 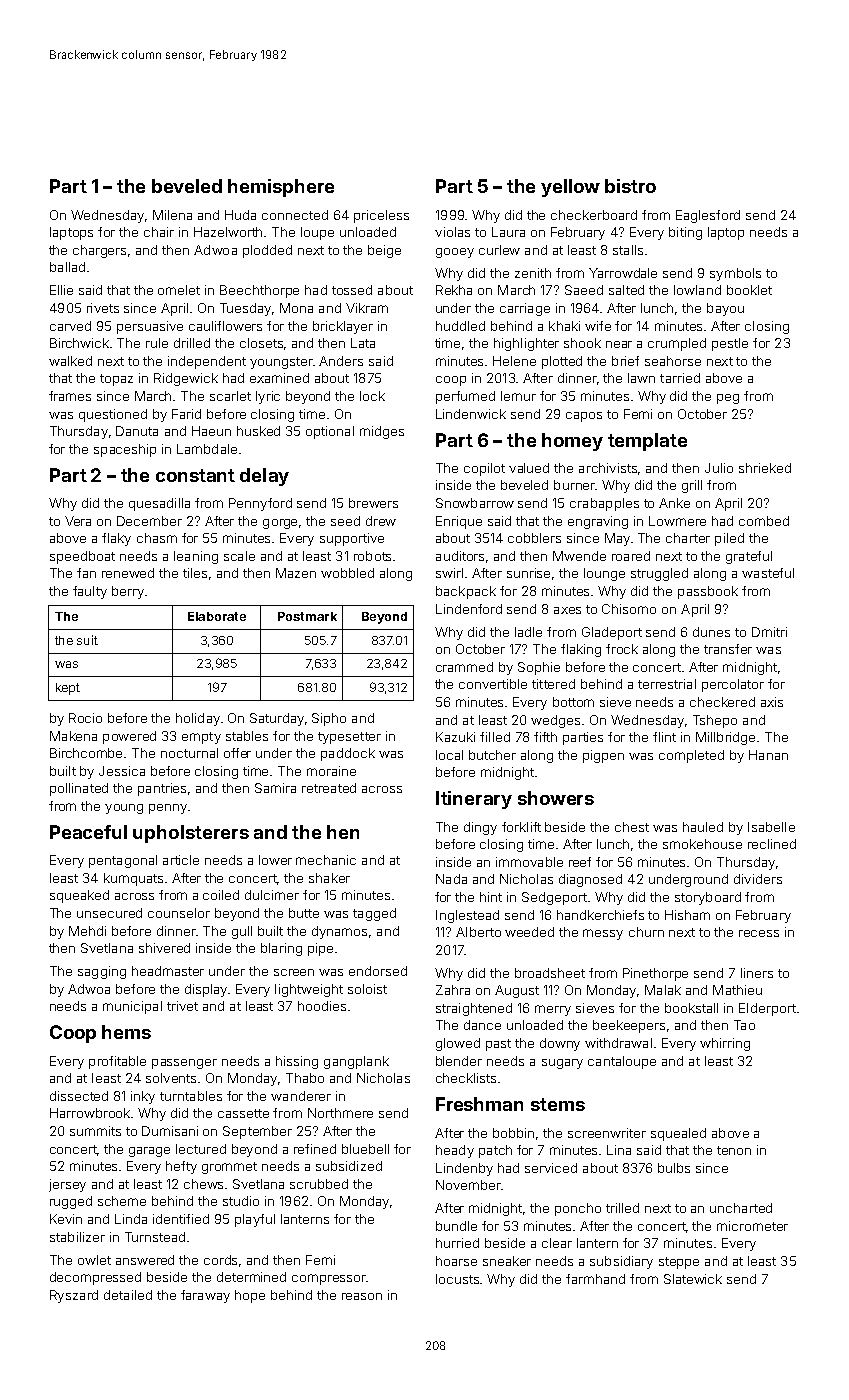 I want to click on Freshman, so click(x=479, y=1104).
